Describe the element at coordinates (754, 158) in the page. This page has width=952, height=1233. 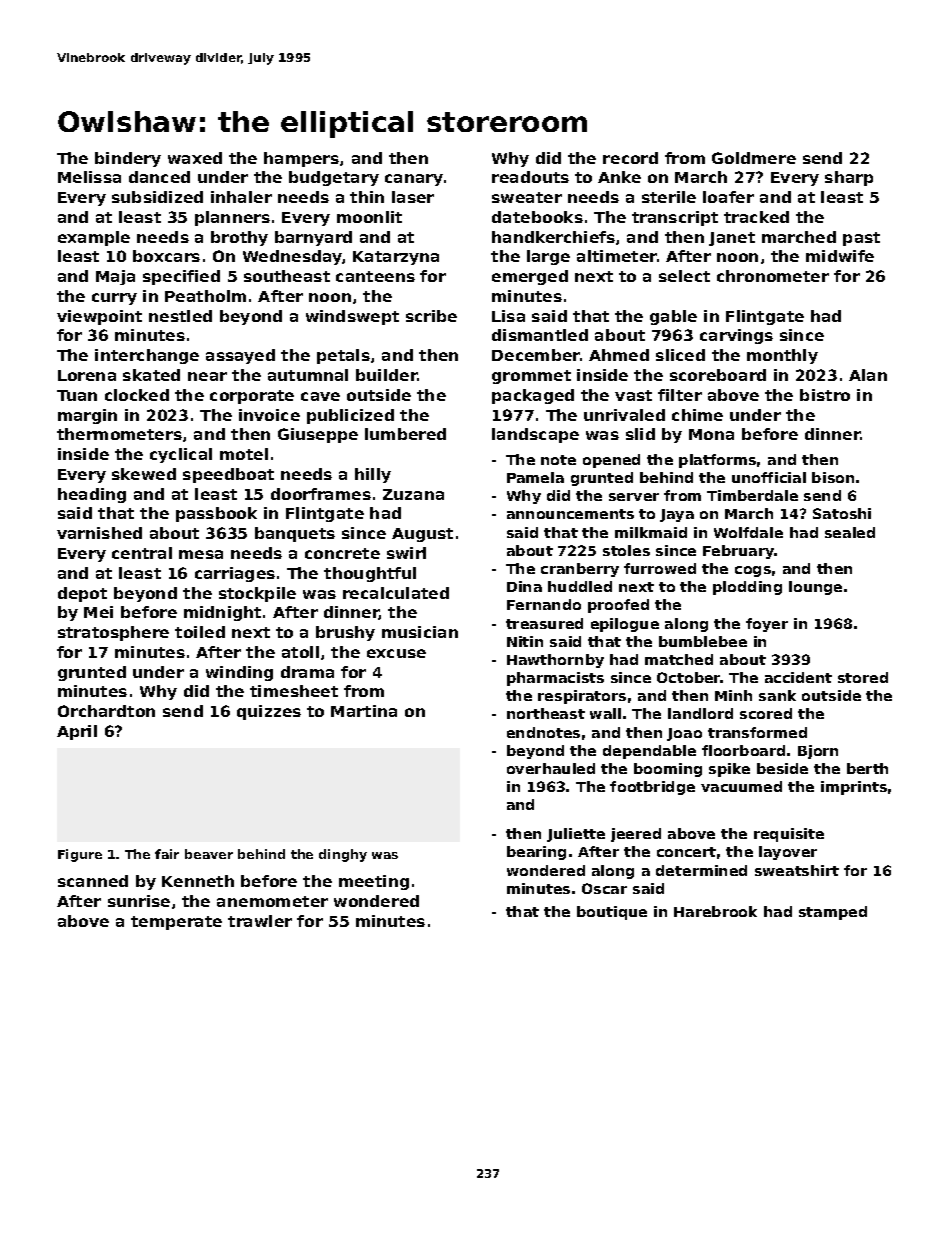
I see `Goldmere` at that location.
